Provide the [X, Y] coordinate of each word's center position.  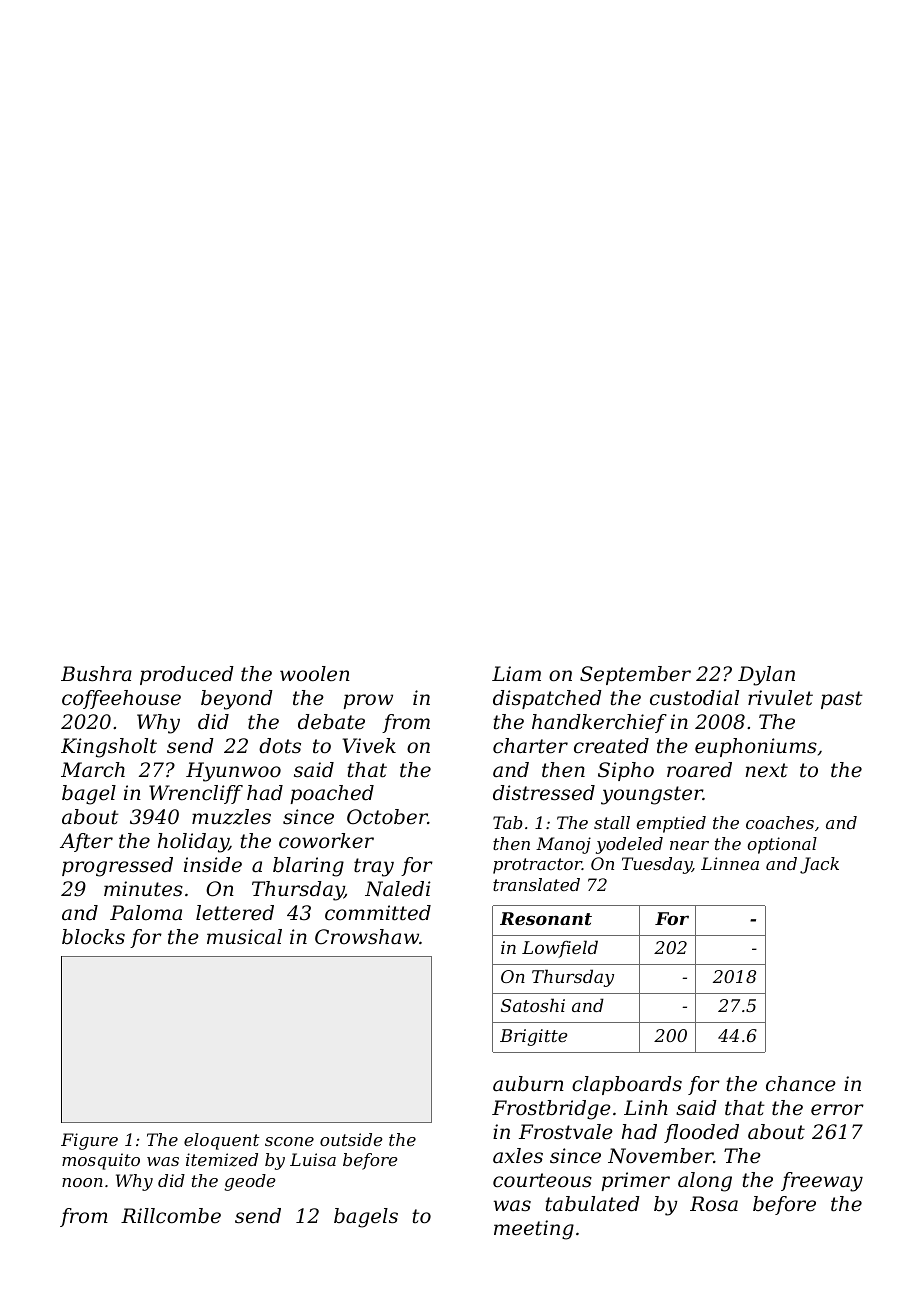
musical [244, 937]
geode [250, 1182]
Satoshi [533, 1005]
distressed [544, 793]
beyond [237, 700]
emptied [671, 824]
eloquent [222, 1141]
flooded [701, 1133]
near [689, 845]
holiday [193, 843]
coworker [326, 841]
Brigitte [533, 1037]
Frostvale [566, 1132]
